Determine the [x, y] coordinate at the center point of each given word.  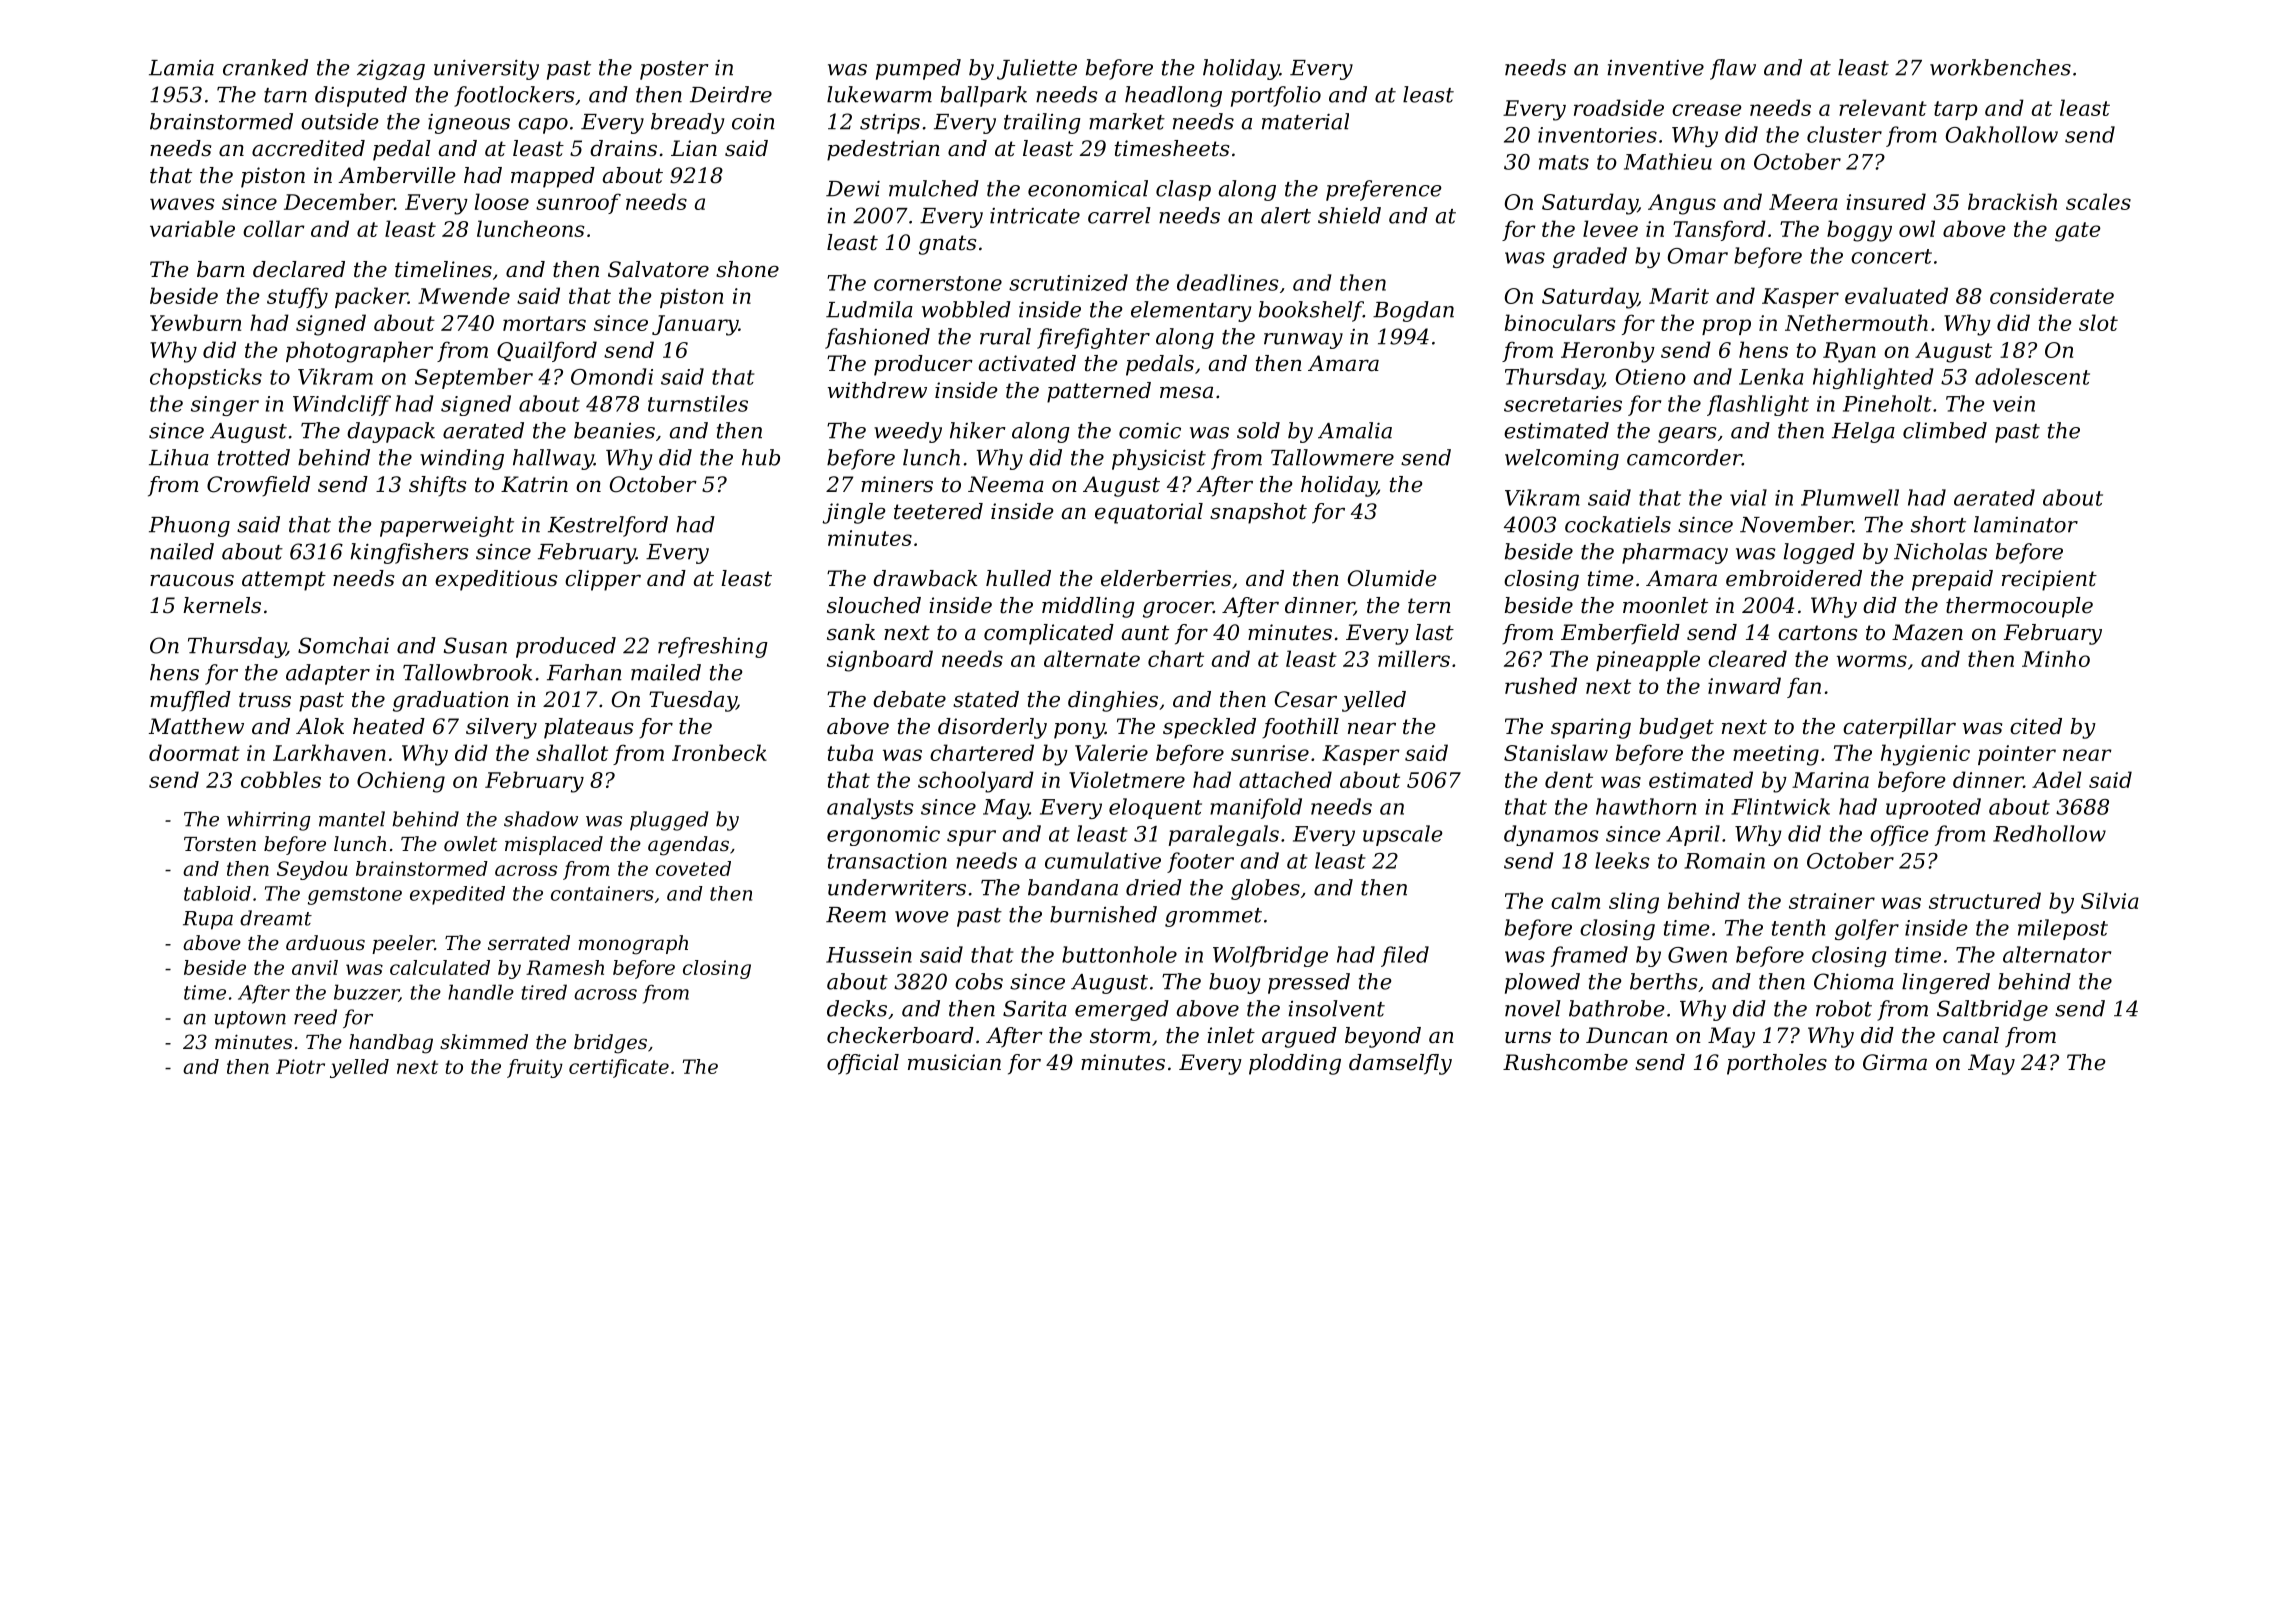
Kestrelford [608, 526]
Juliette [1037, 69]
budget [1676, 728]
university [486, 69]
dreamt [276, 918]
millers [1414, 658]
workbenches [2000, 67]
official [863, 1064]
